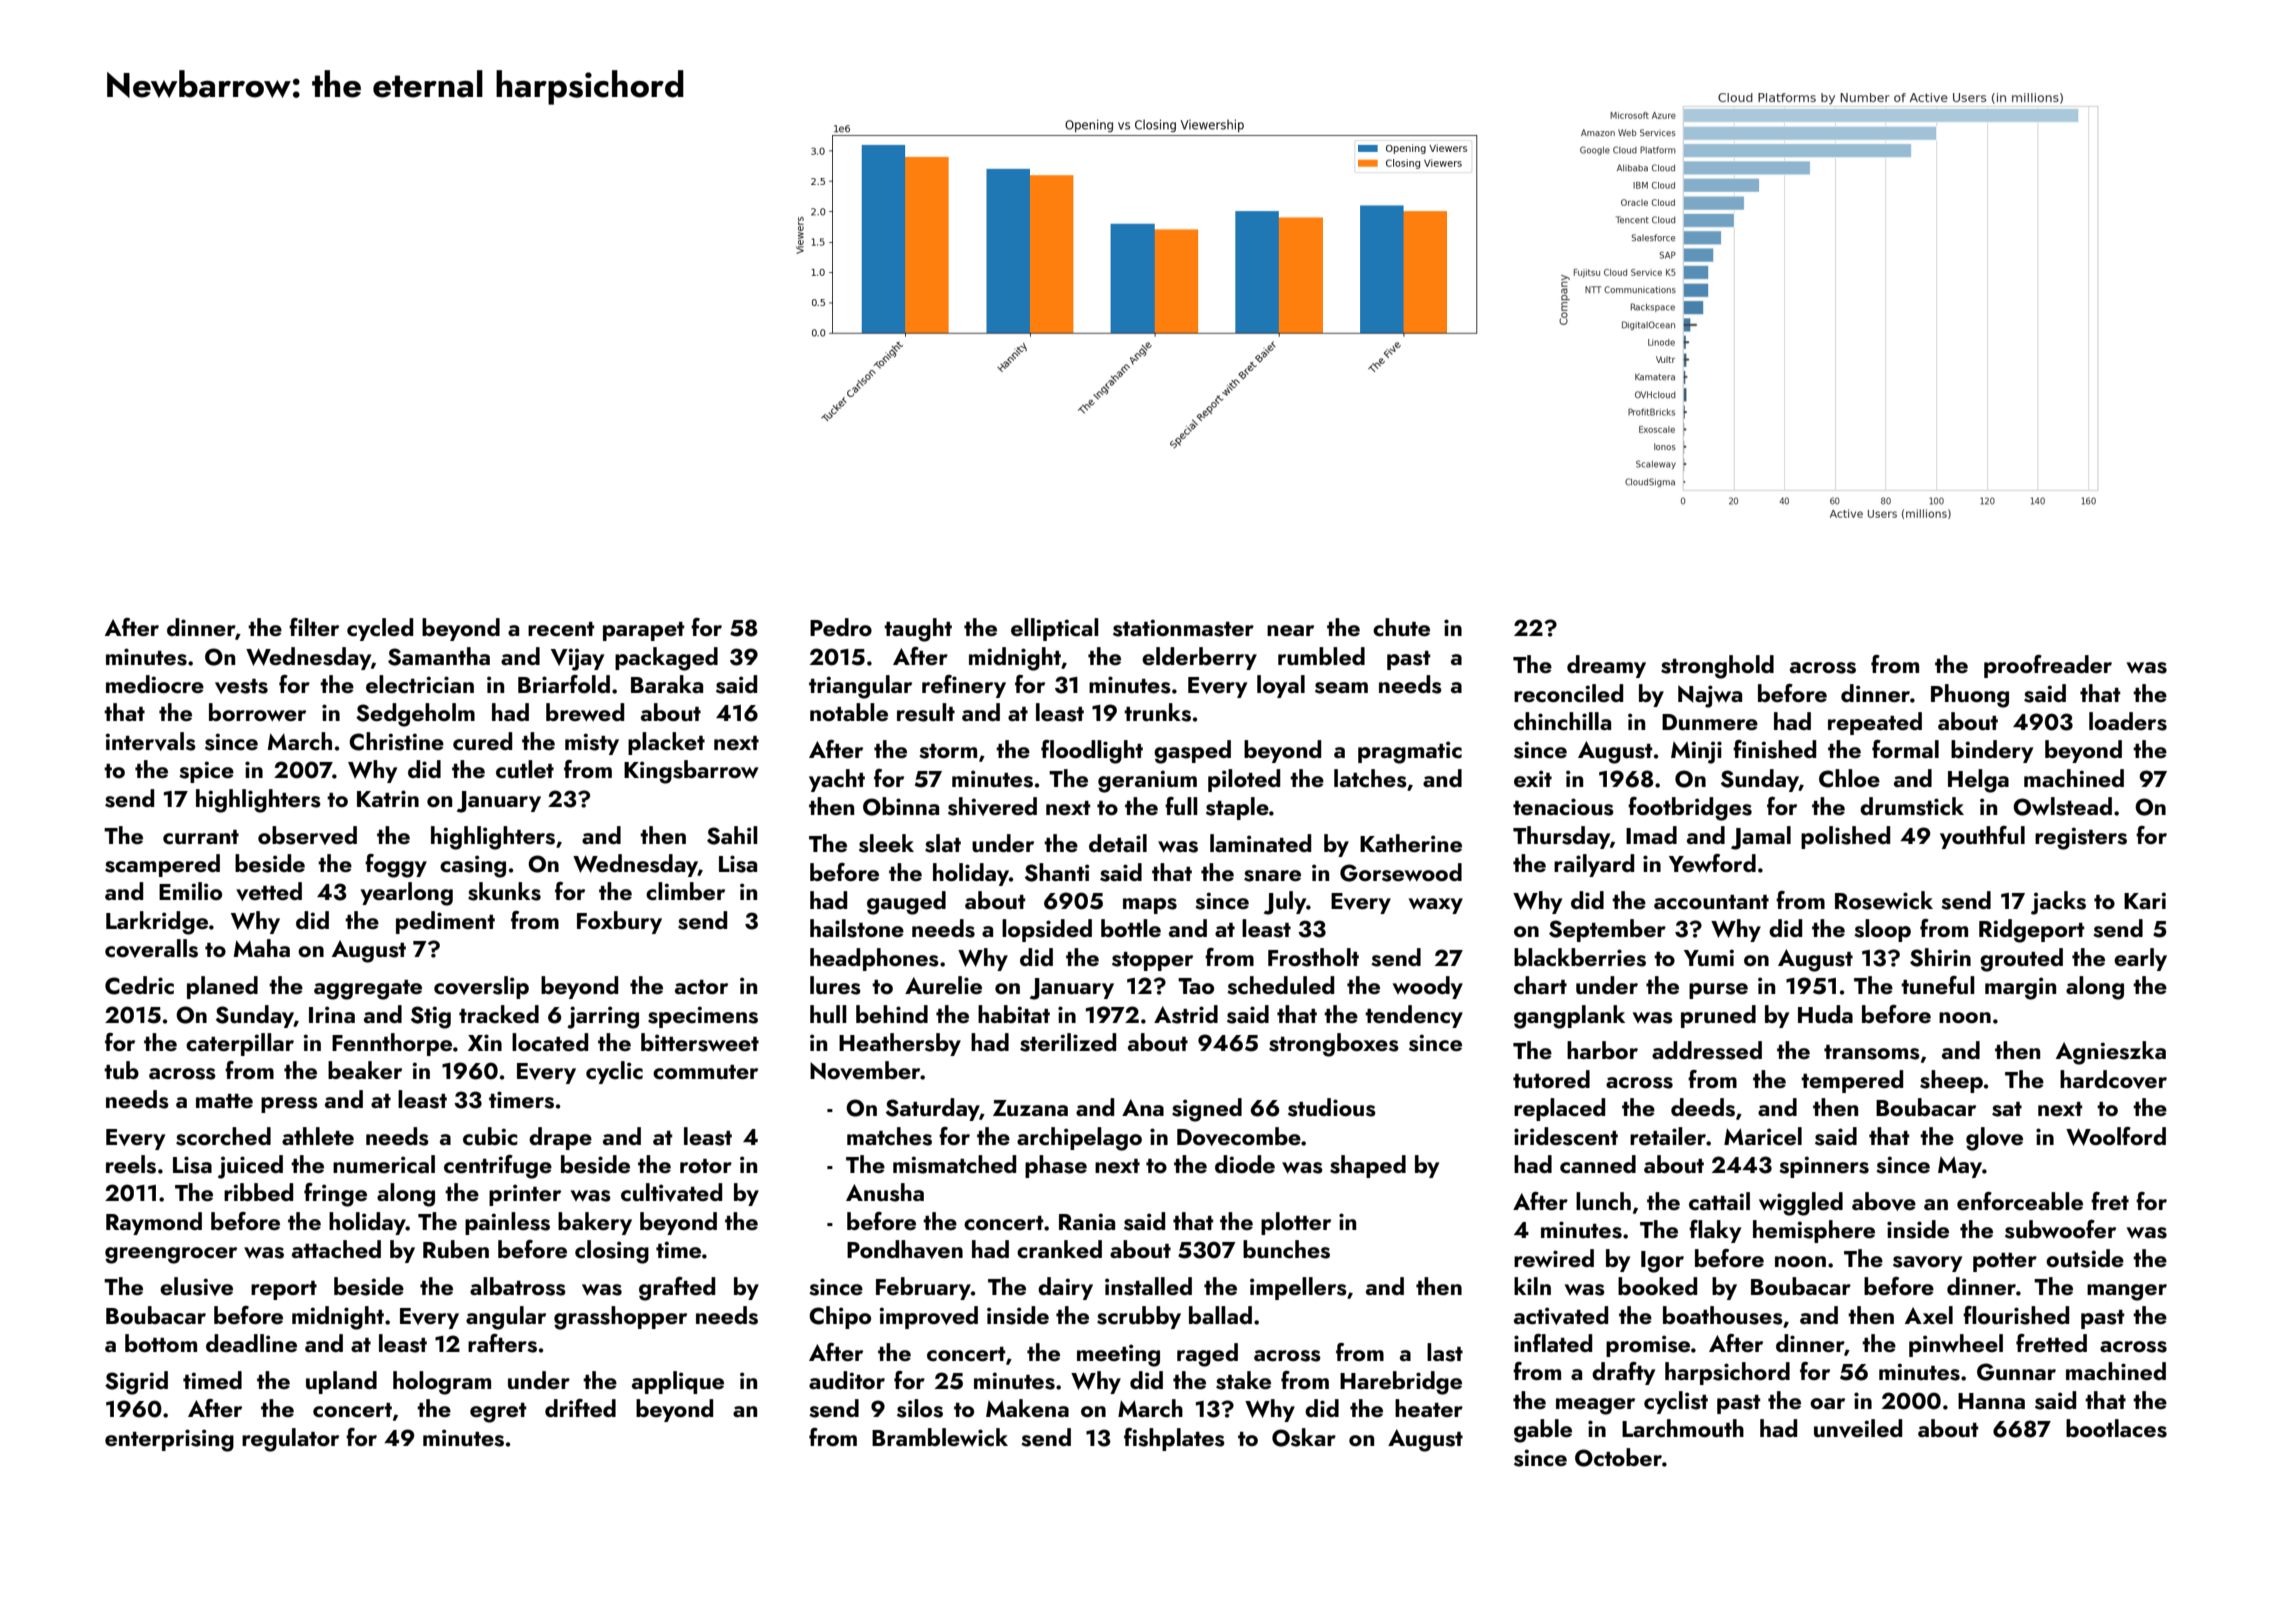 The width and height of the document is (2272, 1607). I want to click on regulator, so click(290, 1440).
